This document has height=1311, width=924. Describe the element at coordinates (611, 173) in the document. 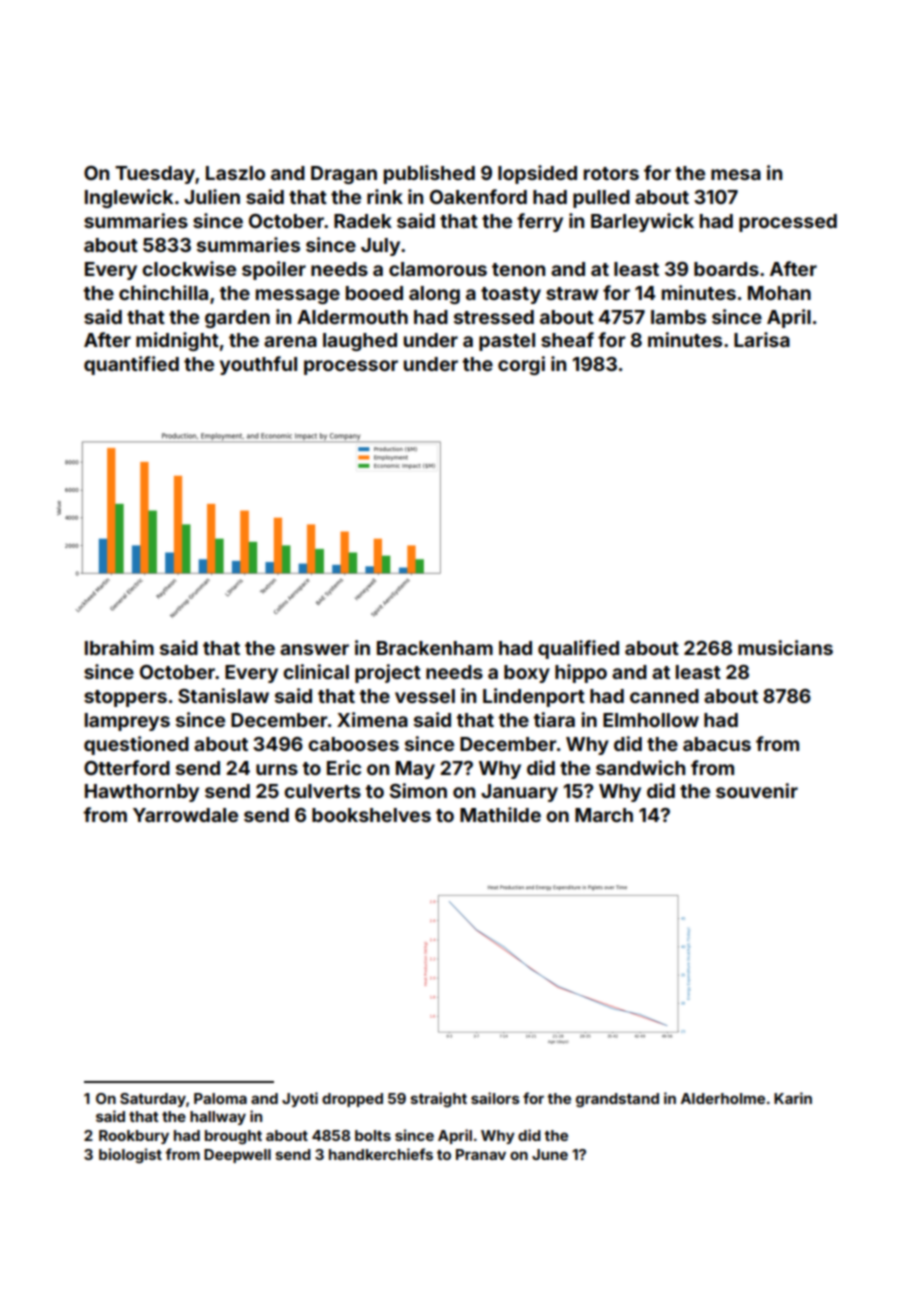

I see `rotors` at that location.
